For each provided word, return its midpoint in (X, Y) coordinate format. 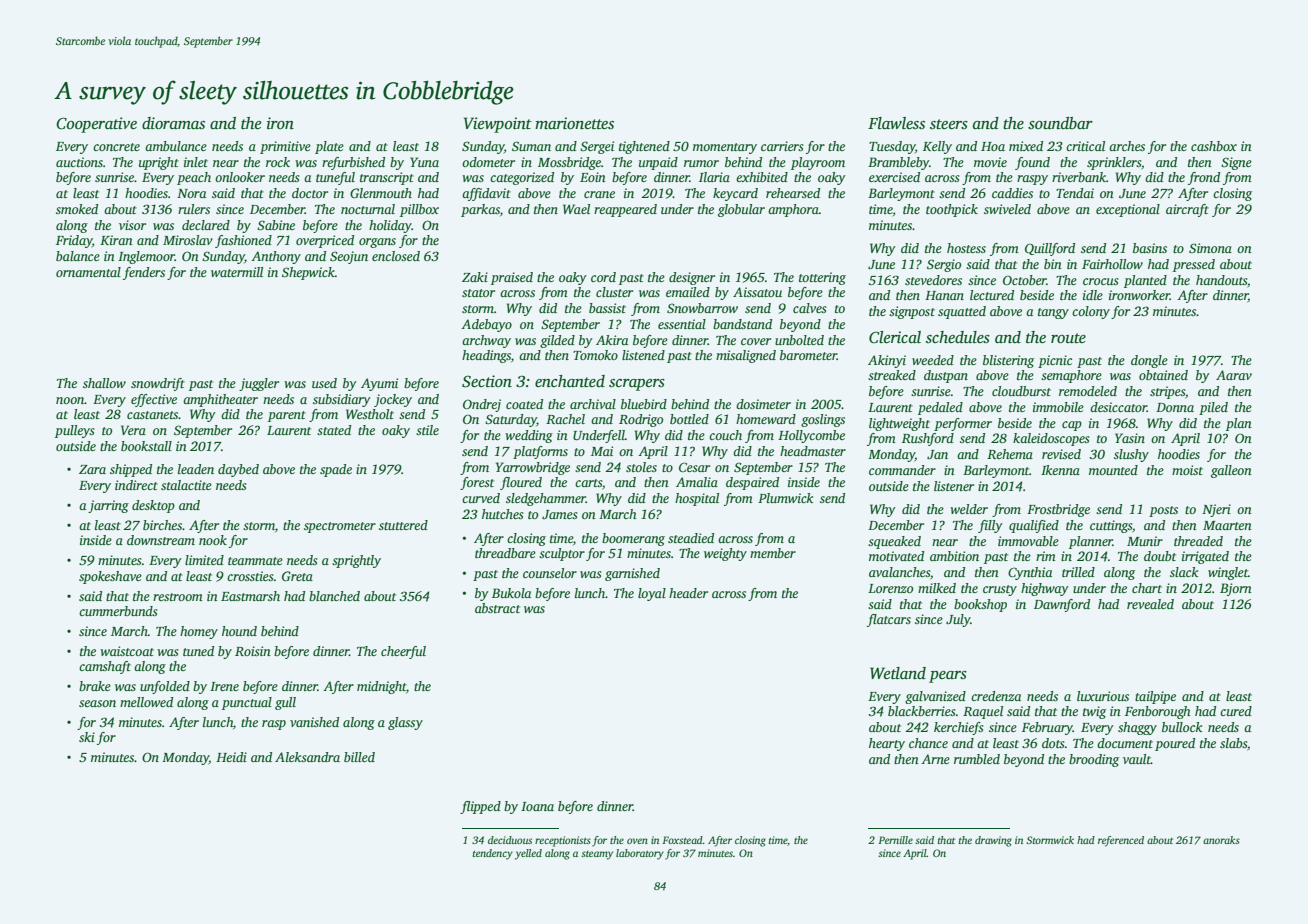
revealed (1150, 604)
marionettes (574, 123)
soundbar (1060, 123)
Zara (92, 469)
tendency (493, 854)
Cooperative (96, 125)
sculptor (562, 554)
